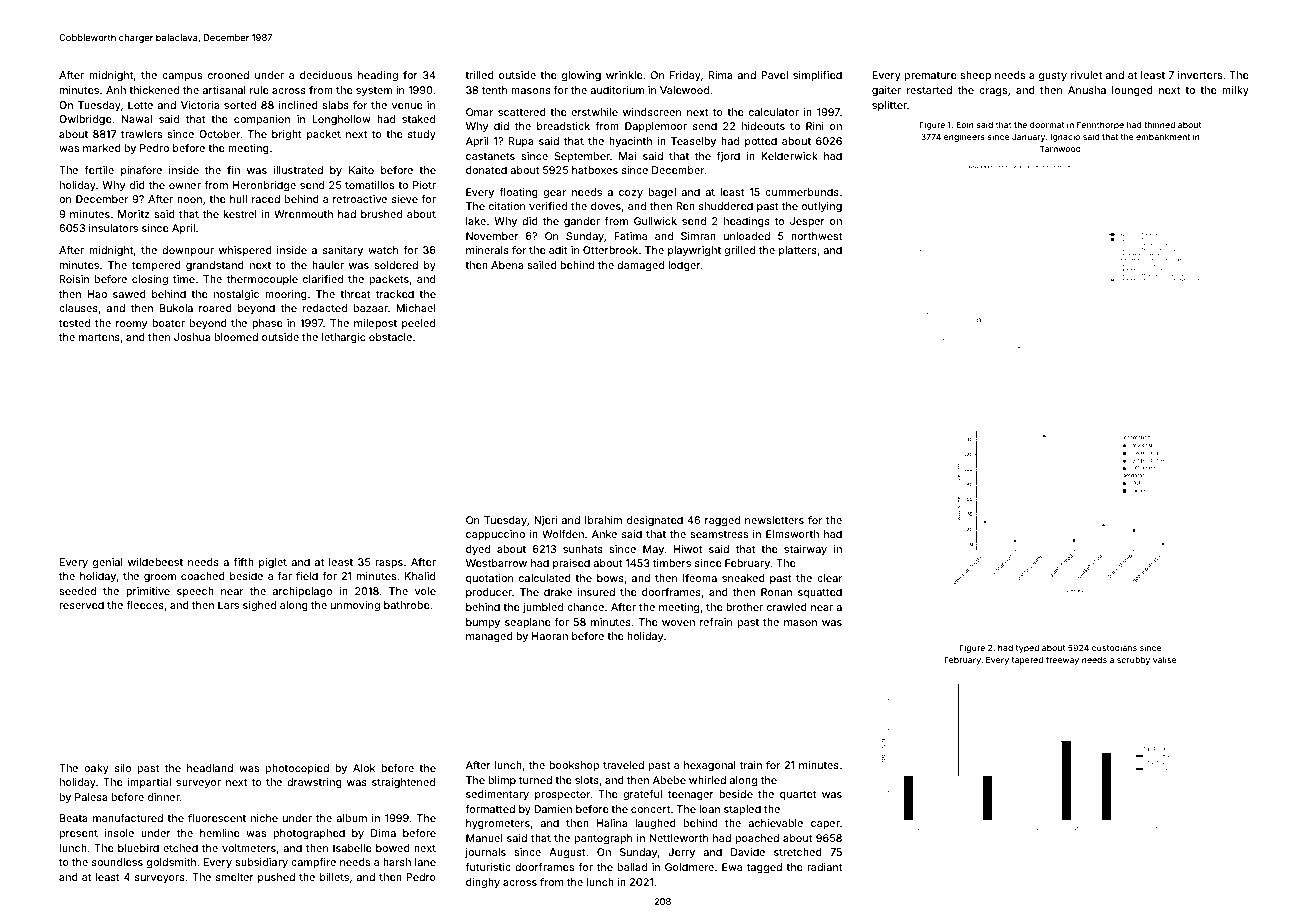 The height and width of the screenshot is (924, 1308). I want to click on headland, so click(210, 768).
